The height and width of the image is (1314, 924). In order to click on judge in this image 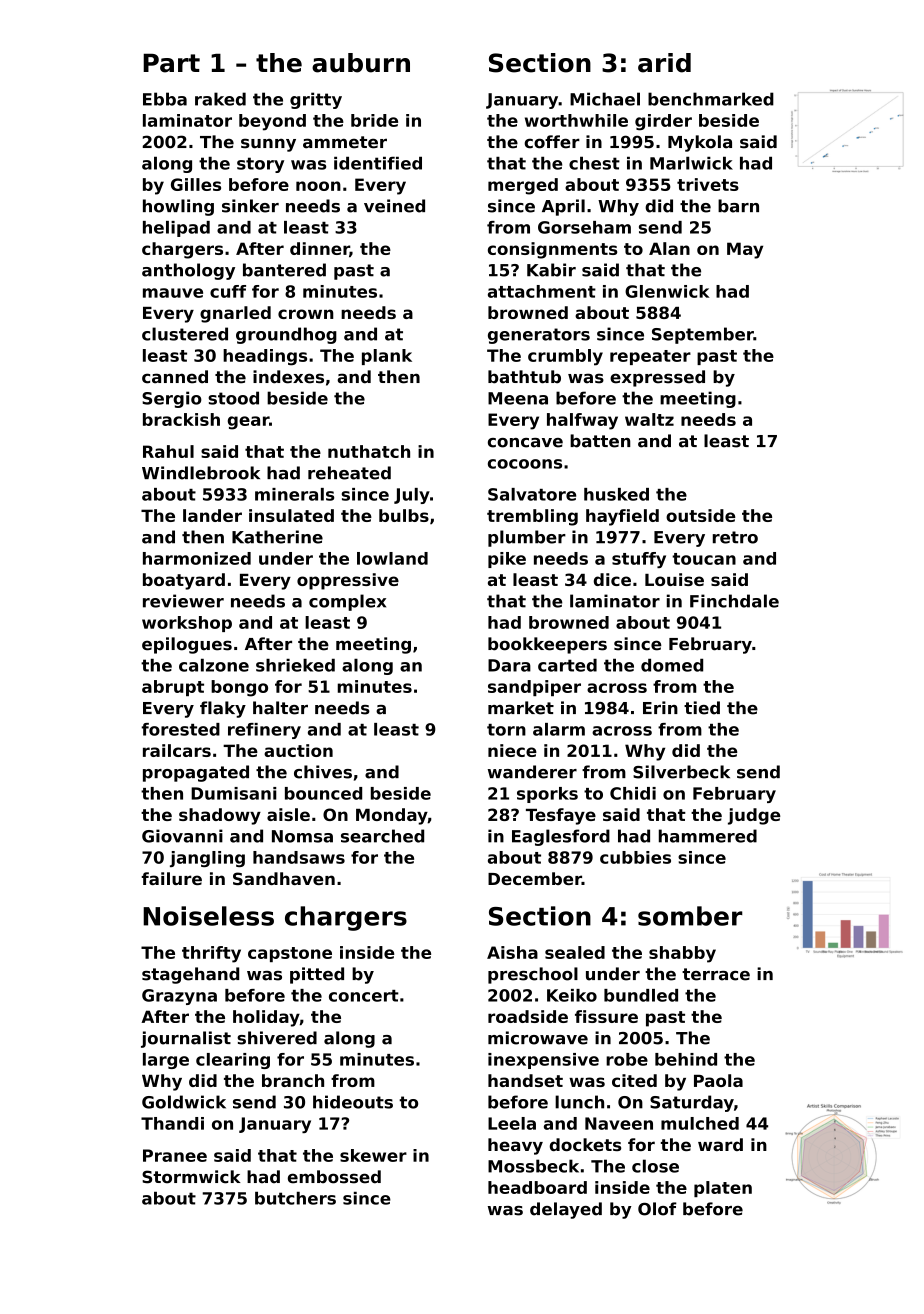, I will do `click(754, 816)`.
